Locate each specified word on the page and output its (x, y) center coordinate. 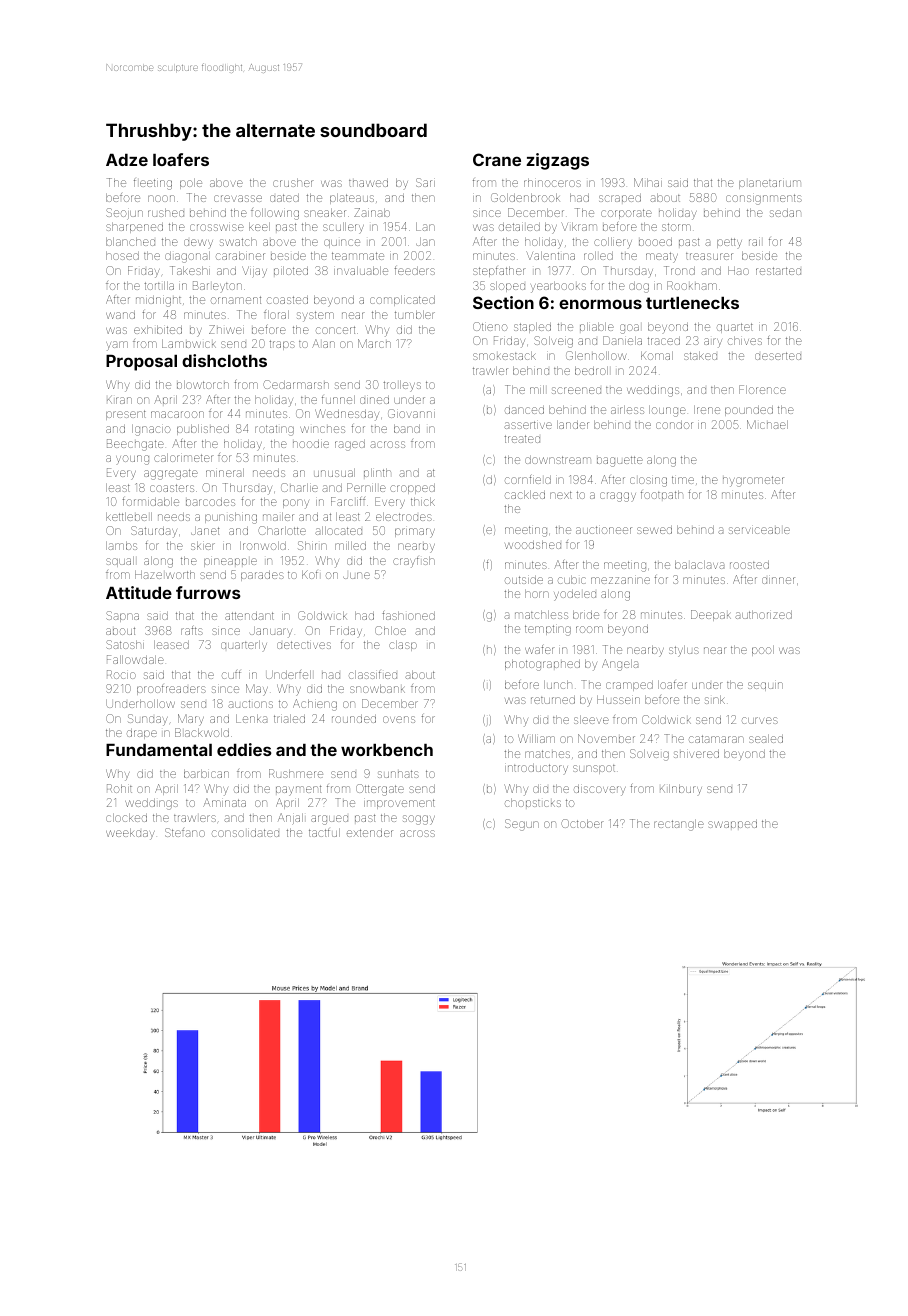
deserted (778, 356)
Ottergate (380, 790)
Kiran (119, 400)
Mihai (648, 182)
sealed (766, 738)
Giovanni (411, 413)
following (275, 214)
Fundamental (159, 750)
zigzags (557, 161)
